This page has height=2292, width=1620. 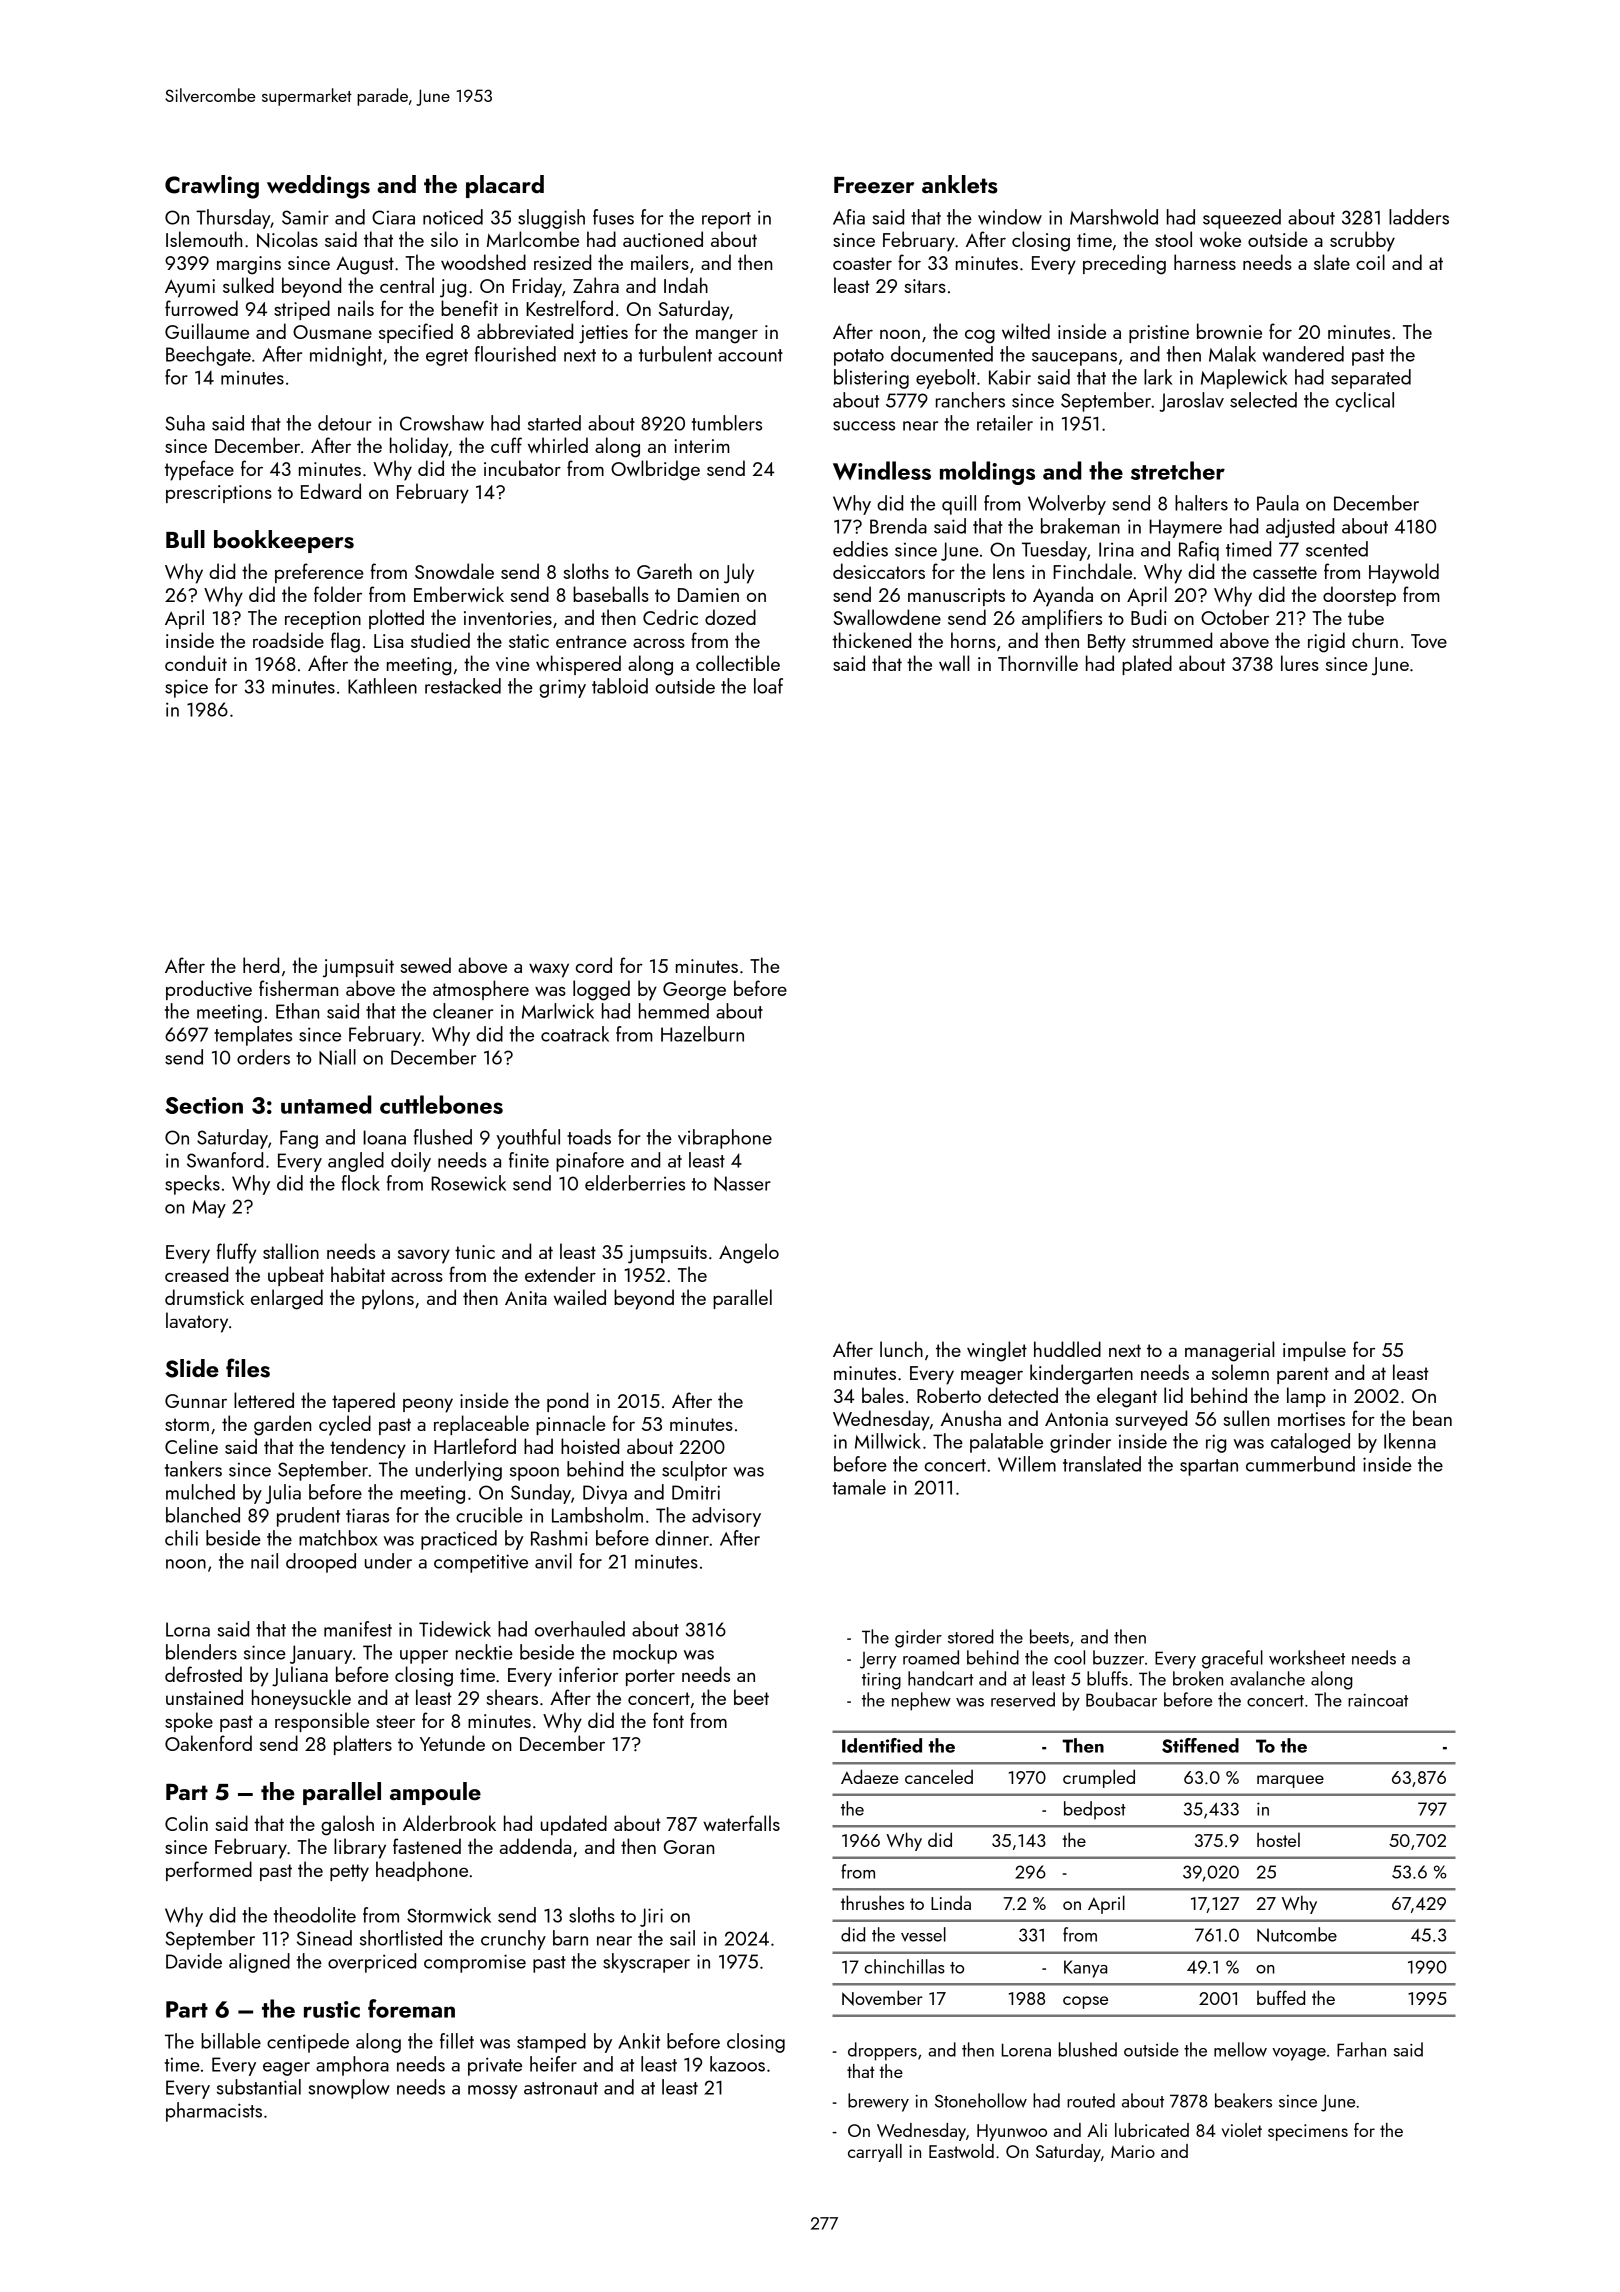 I want to click on cummerbund, so click(x=1300, y=1464).
